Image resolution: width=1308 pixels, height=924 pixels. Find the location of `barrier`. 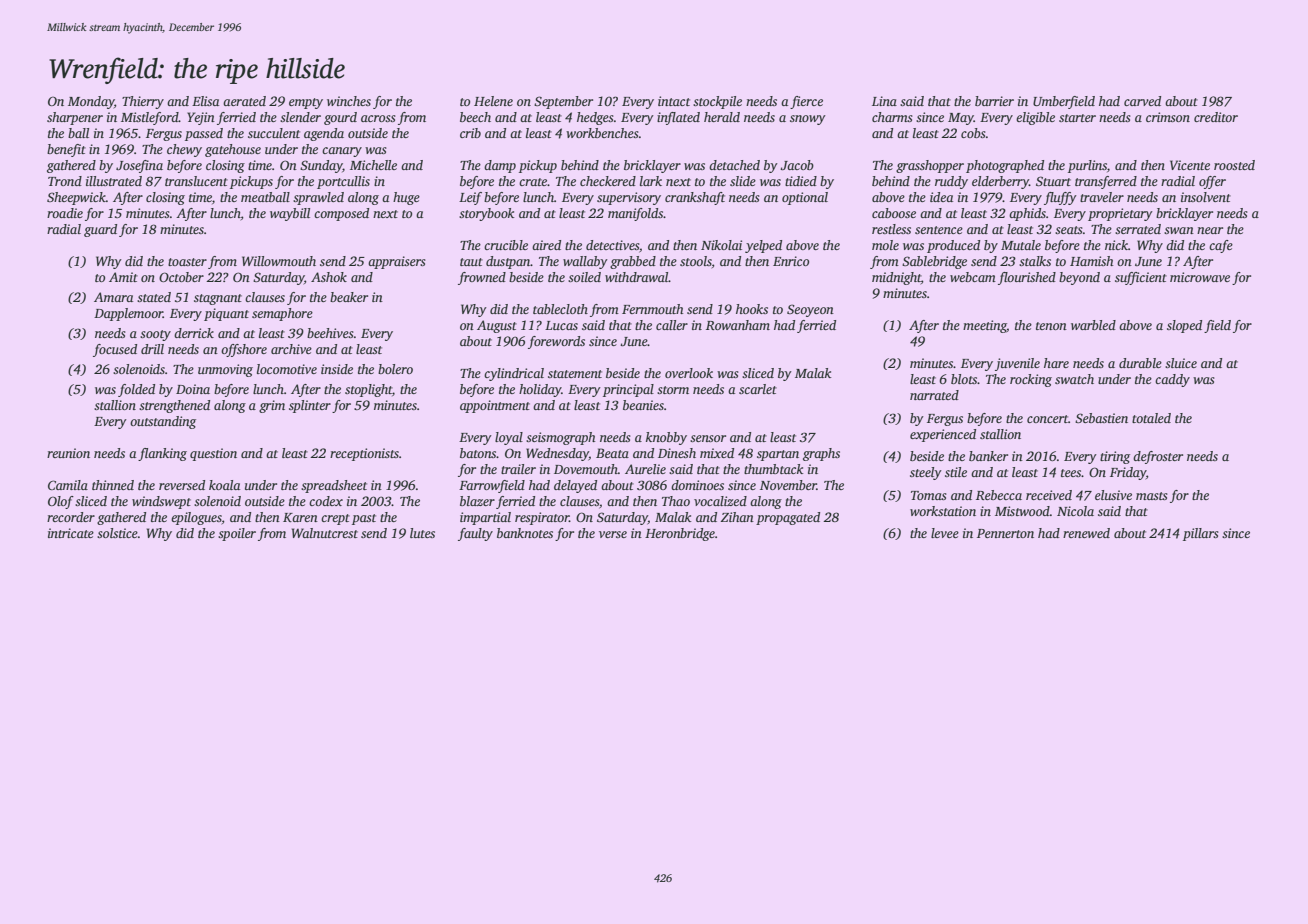

barrier is located at coordinates (994, 101).
